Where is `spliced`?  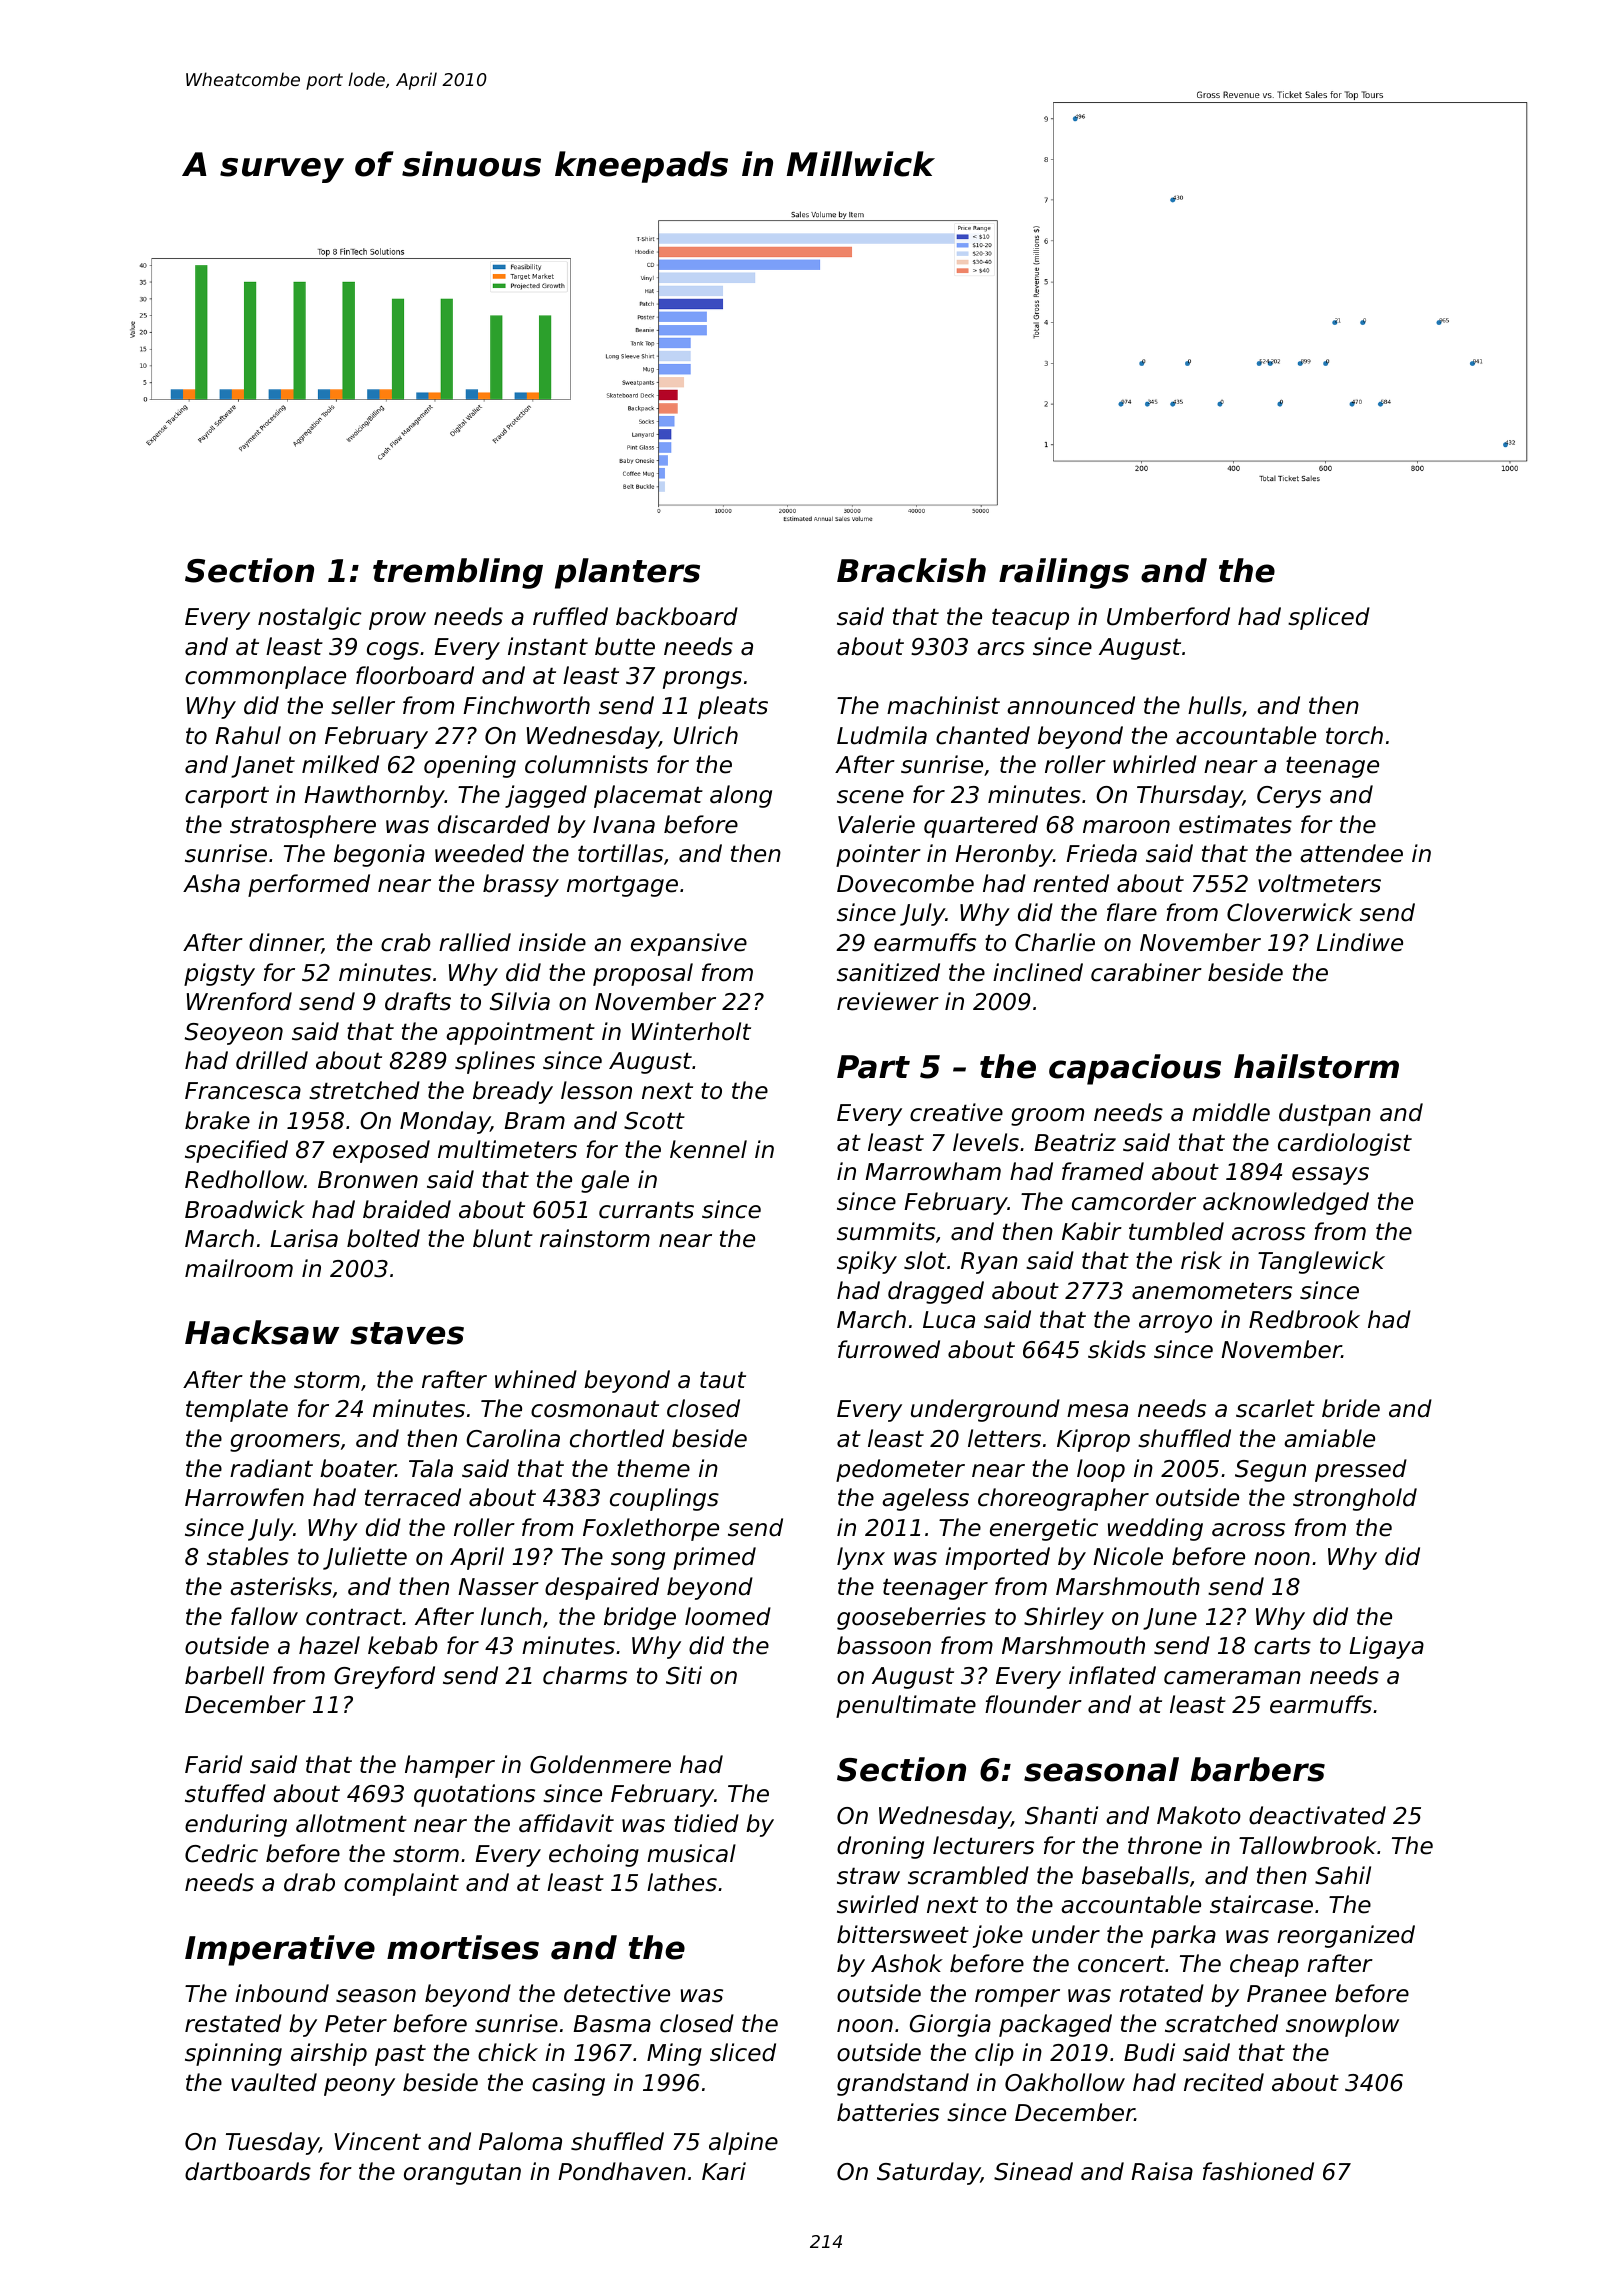
spliced is located at coordinates (1329, 618).
